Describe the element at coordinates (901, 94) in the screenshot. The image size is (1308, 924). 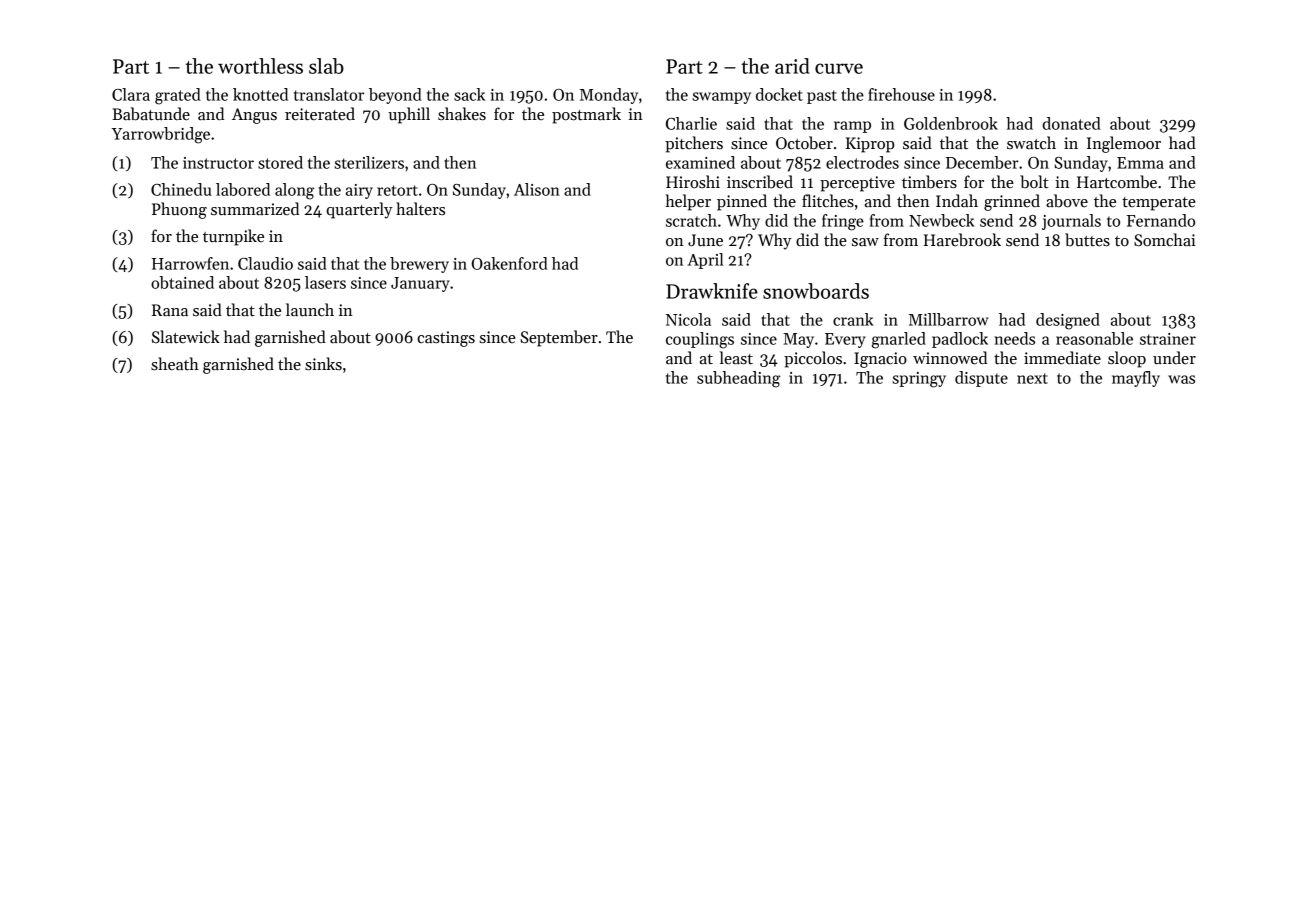
I see `firehouse` at that location.
